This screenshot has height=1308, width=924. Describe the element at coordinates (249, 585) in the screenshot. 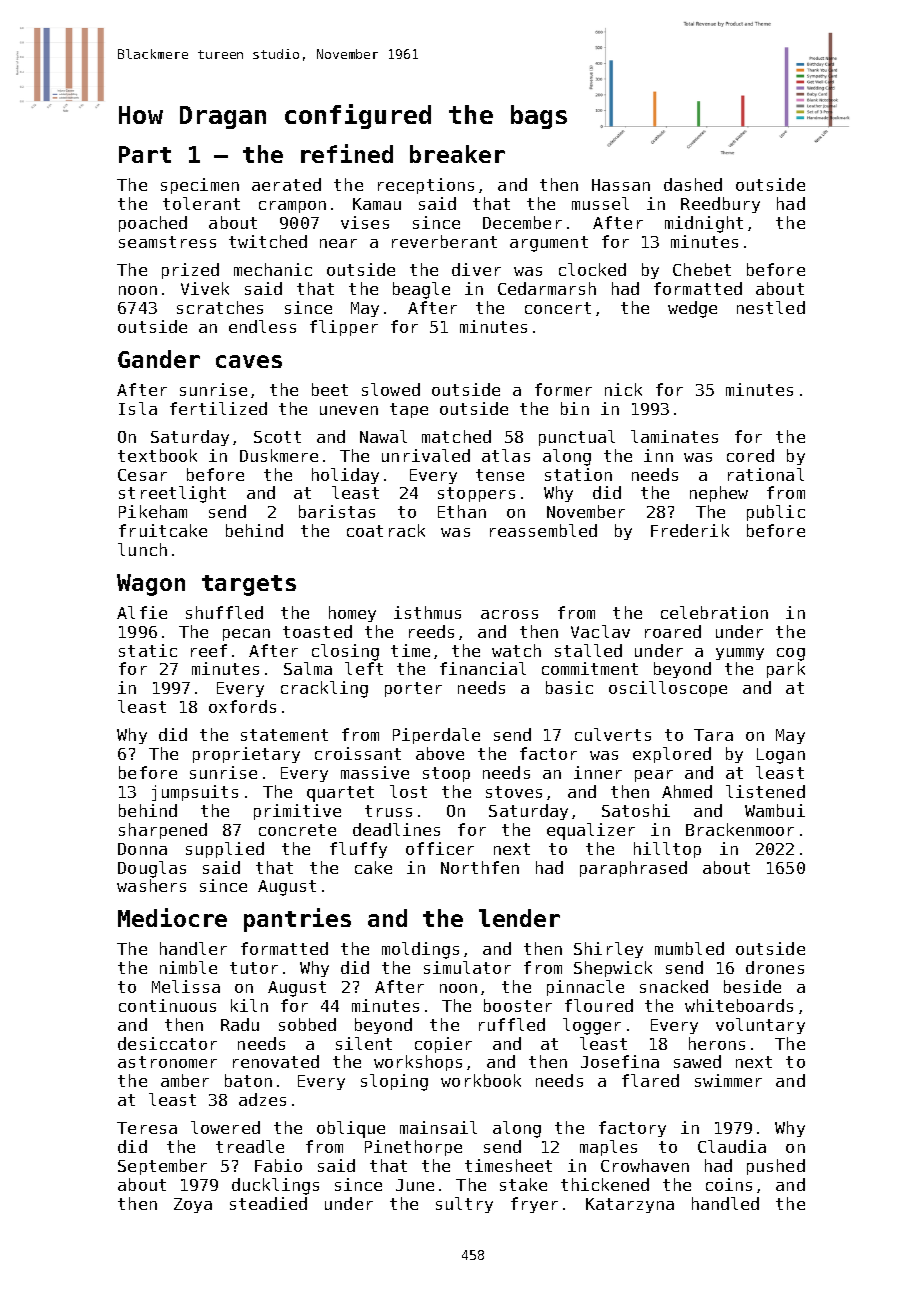

I see `targets` at that location.
